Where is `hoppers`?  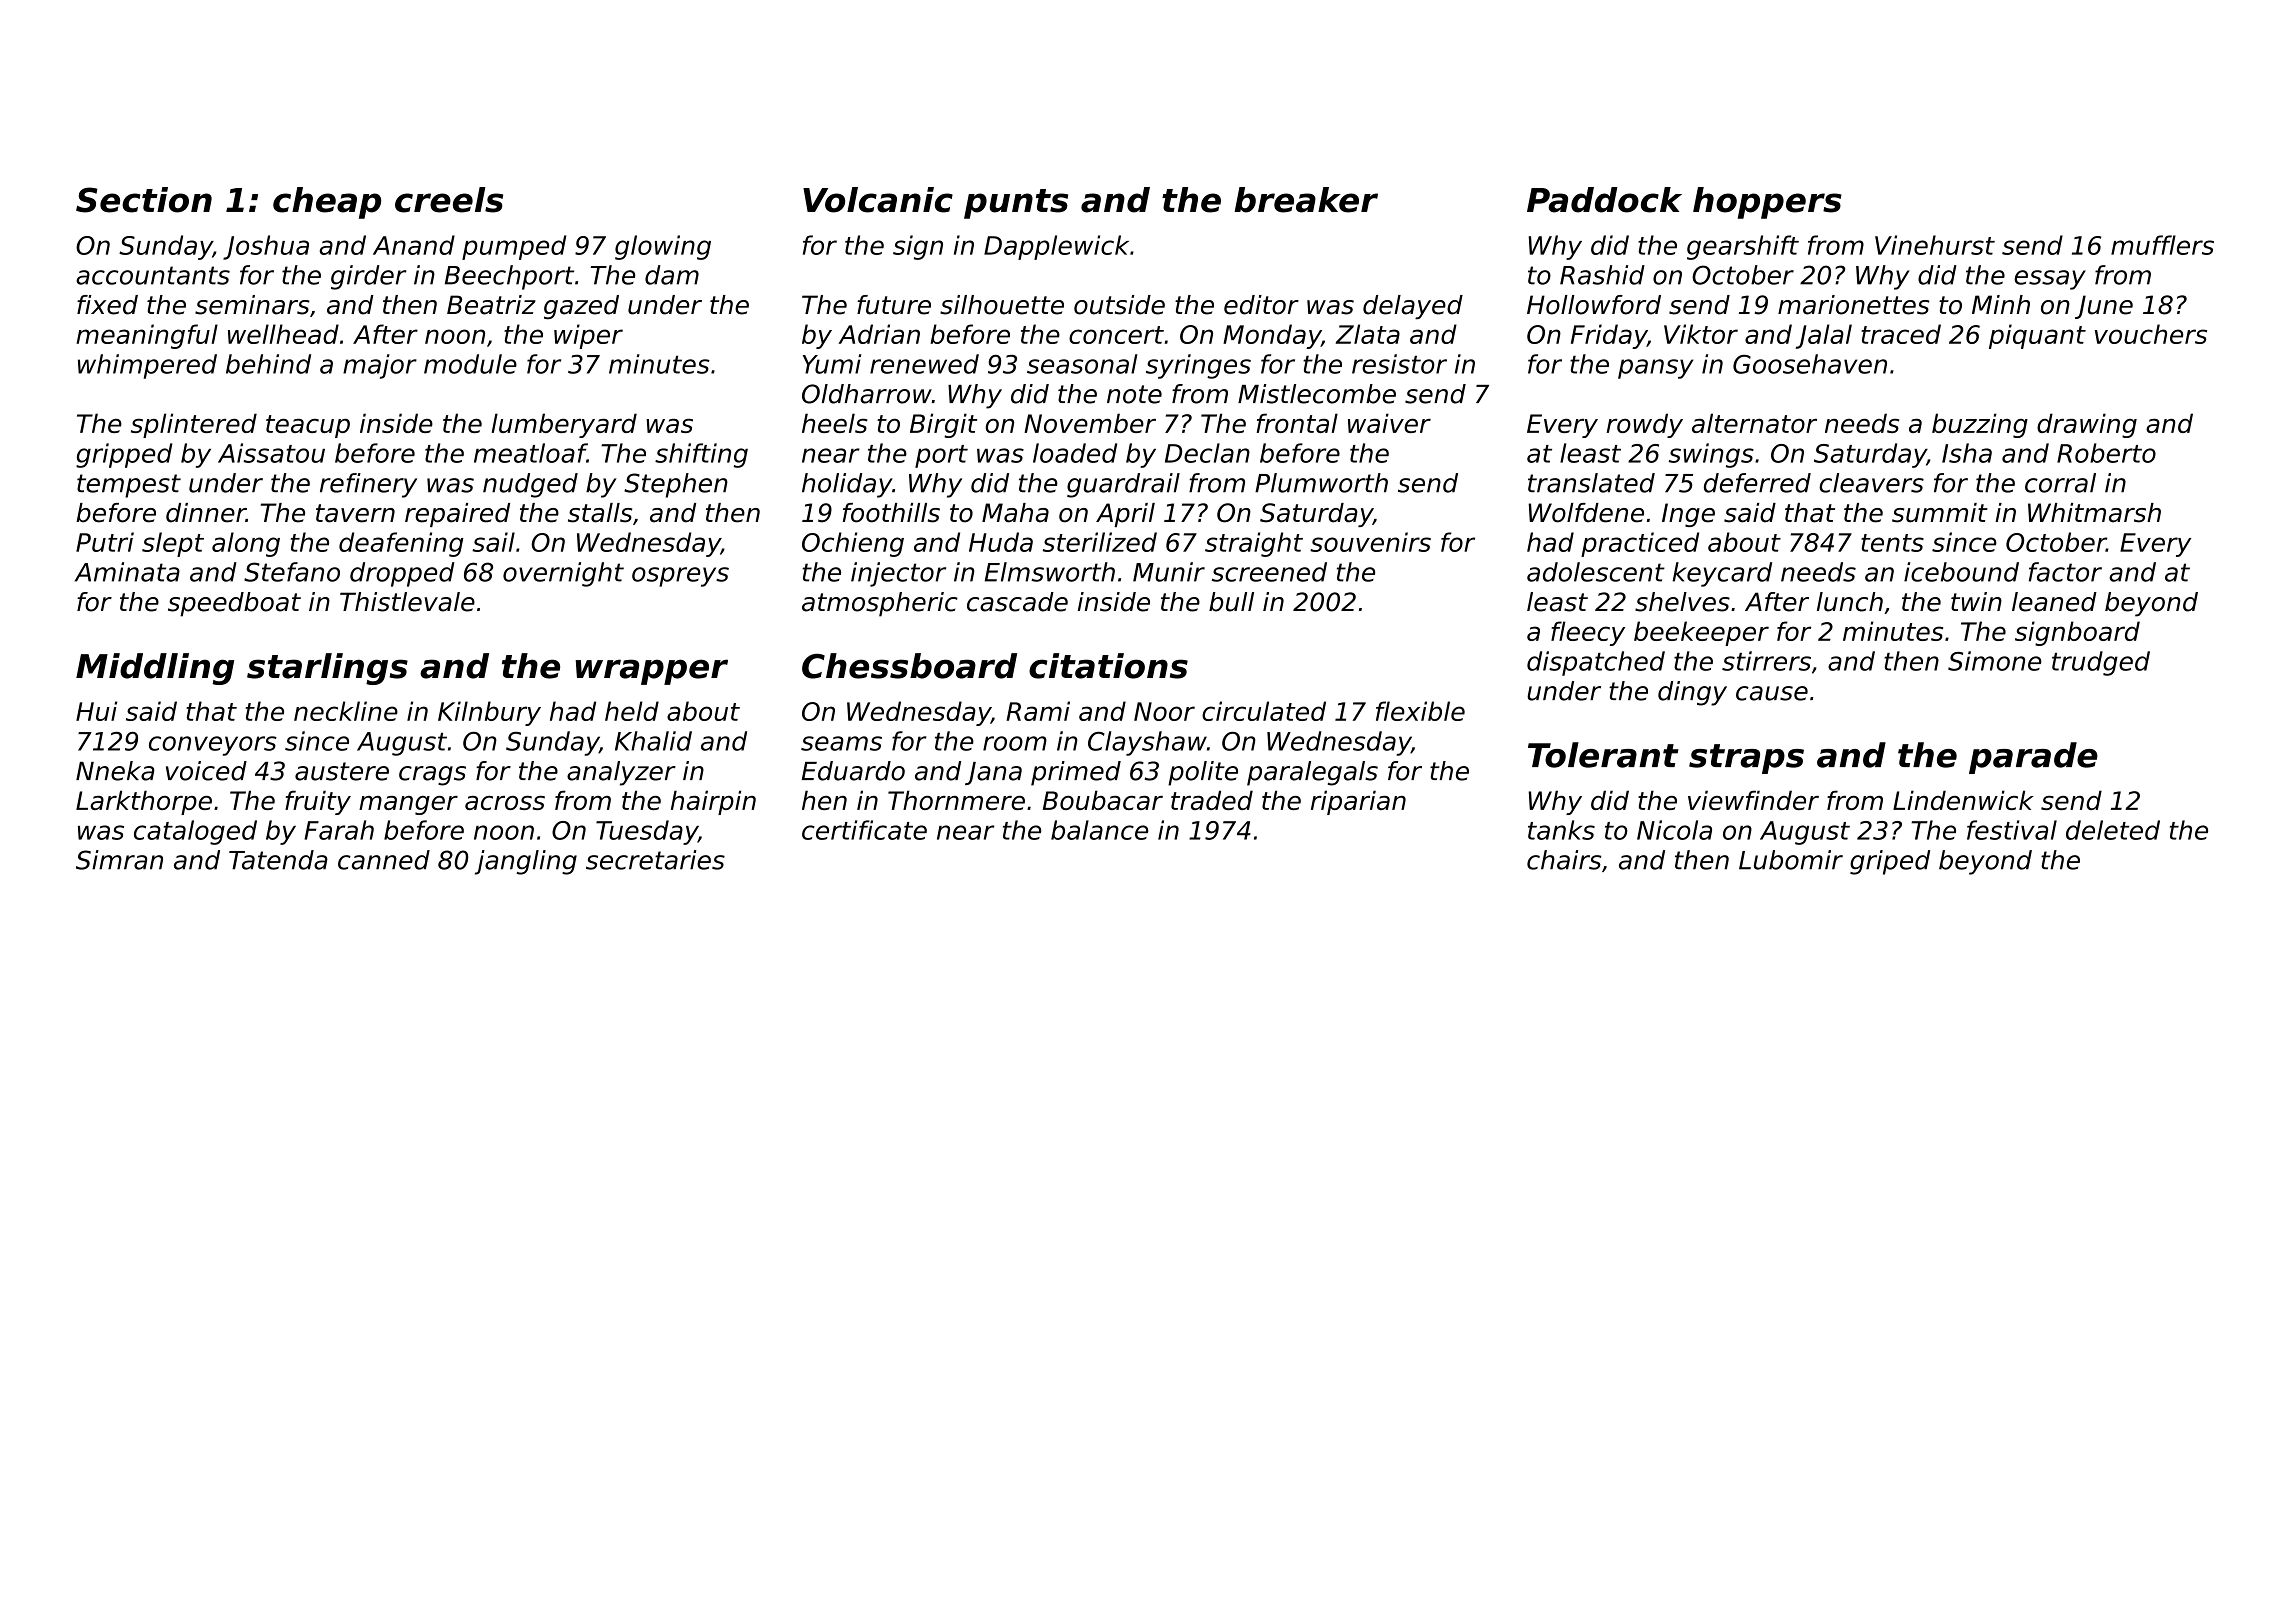
hoppers is located at coordinates (1767, 203).
